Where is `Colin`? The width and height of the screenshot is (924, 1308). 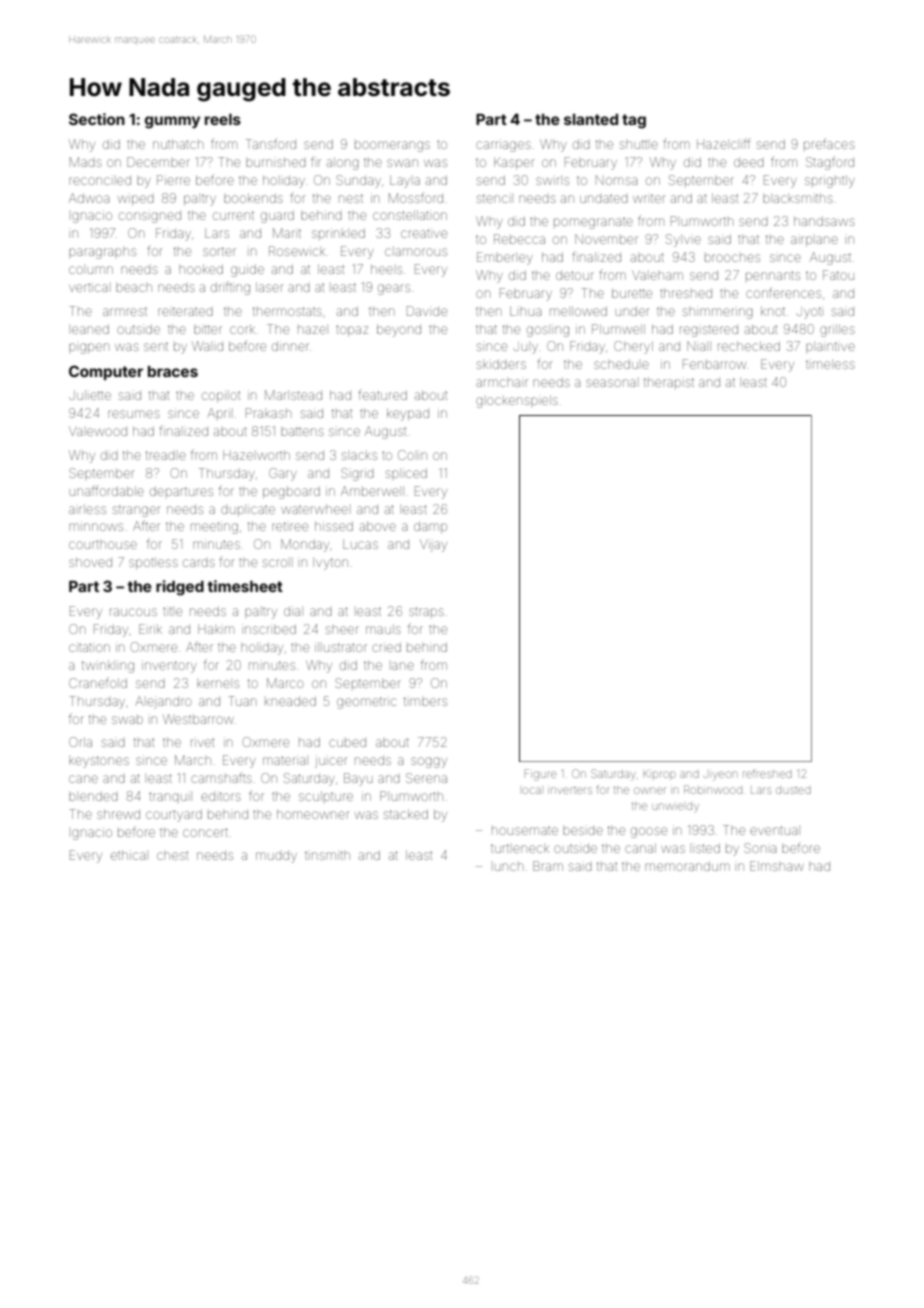
Colin is located at coordinates (412, 455).
